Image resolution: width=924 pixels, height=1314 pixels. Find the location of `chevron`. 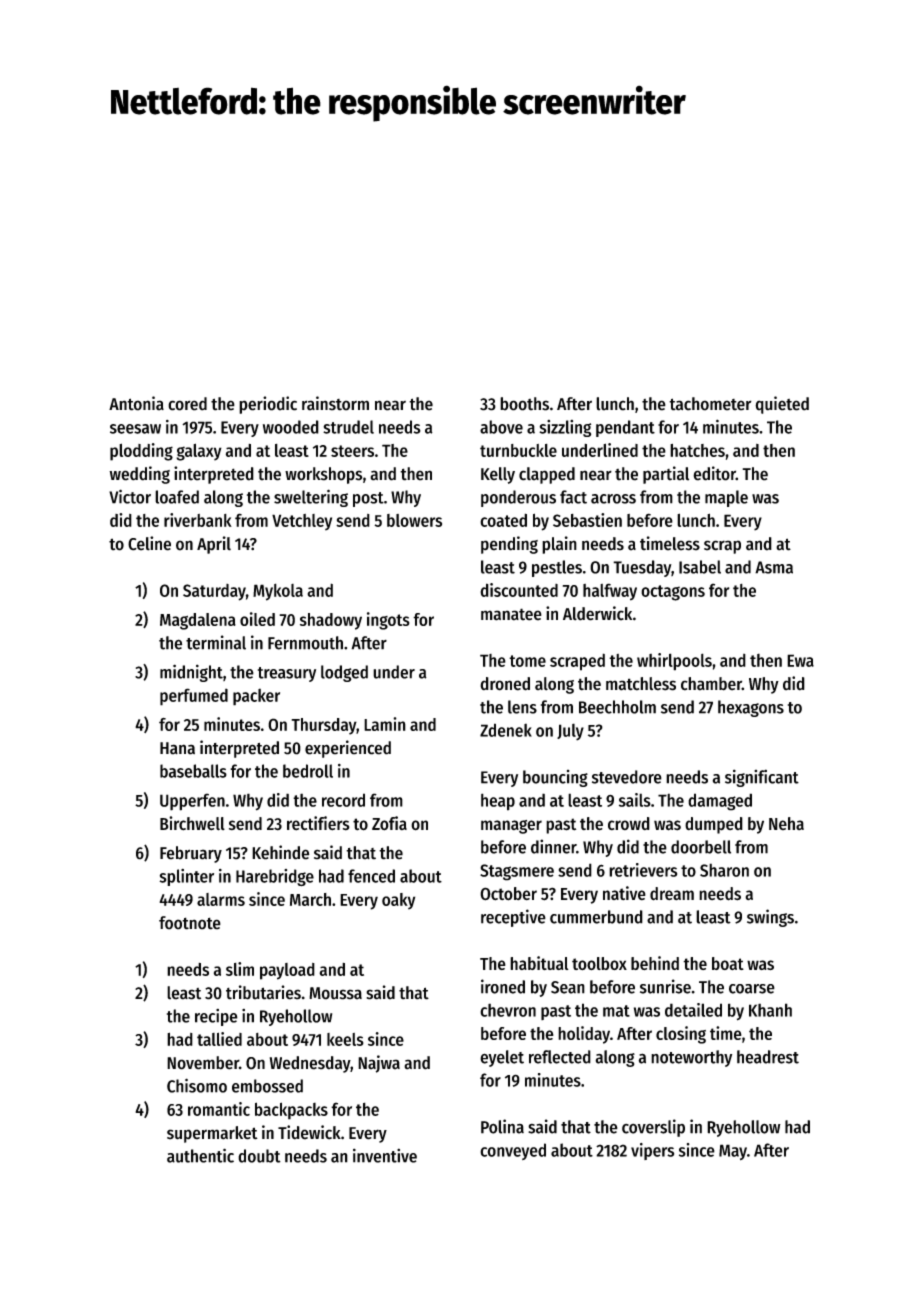

chevron is located at coordinates (508, 1010).
